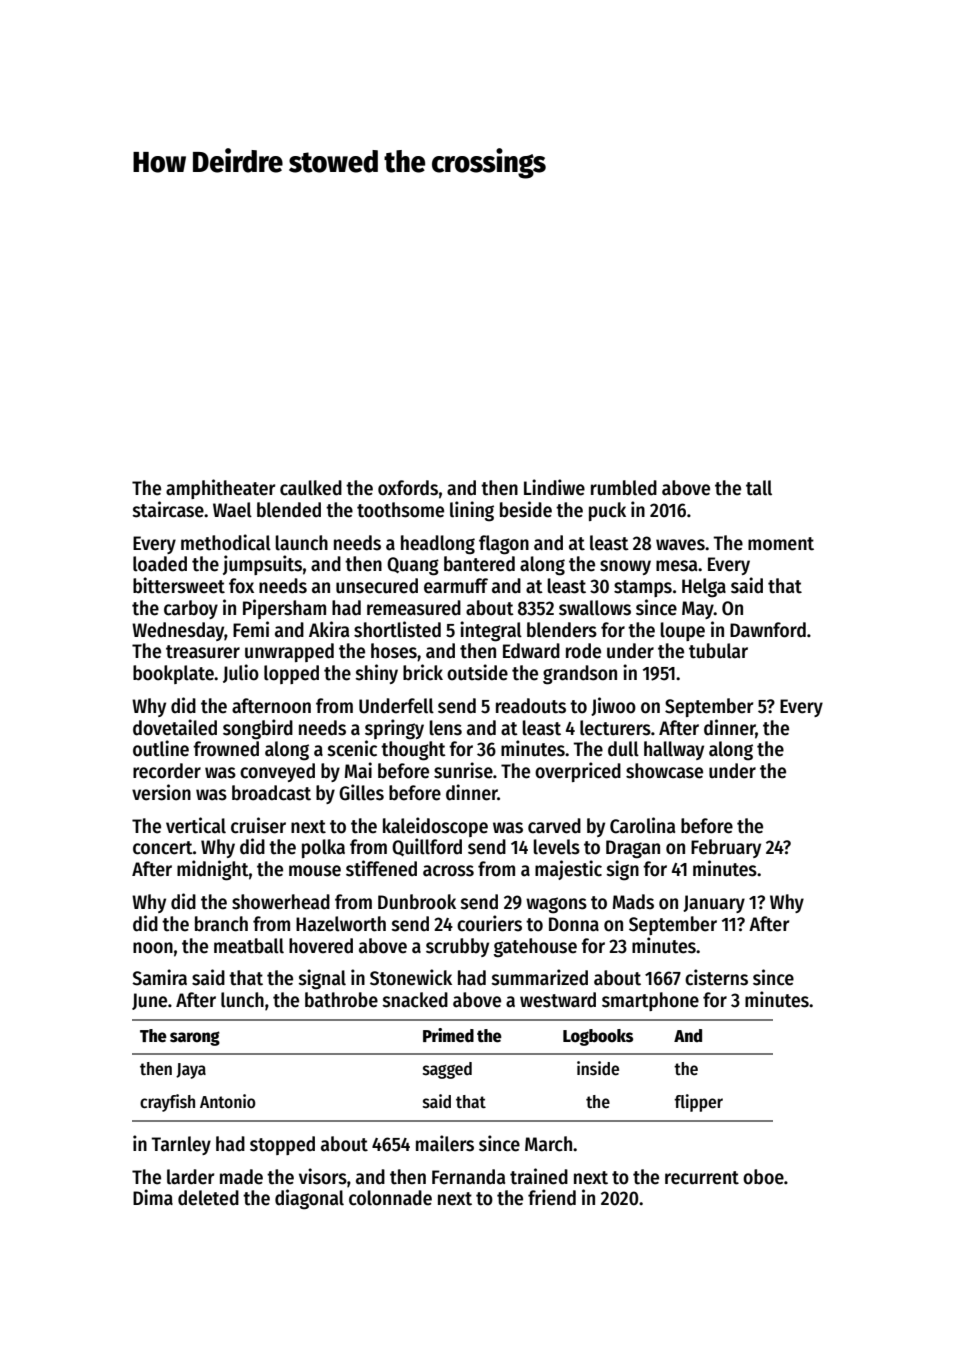 The height and width of the screenshot is (1362, 960). I want to click on larder, so click(190, 1177).
